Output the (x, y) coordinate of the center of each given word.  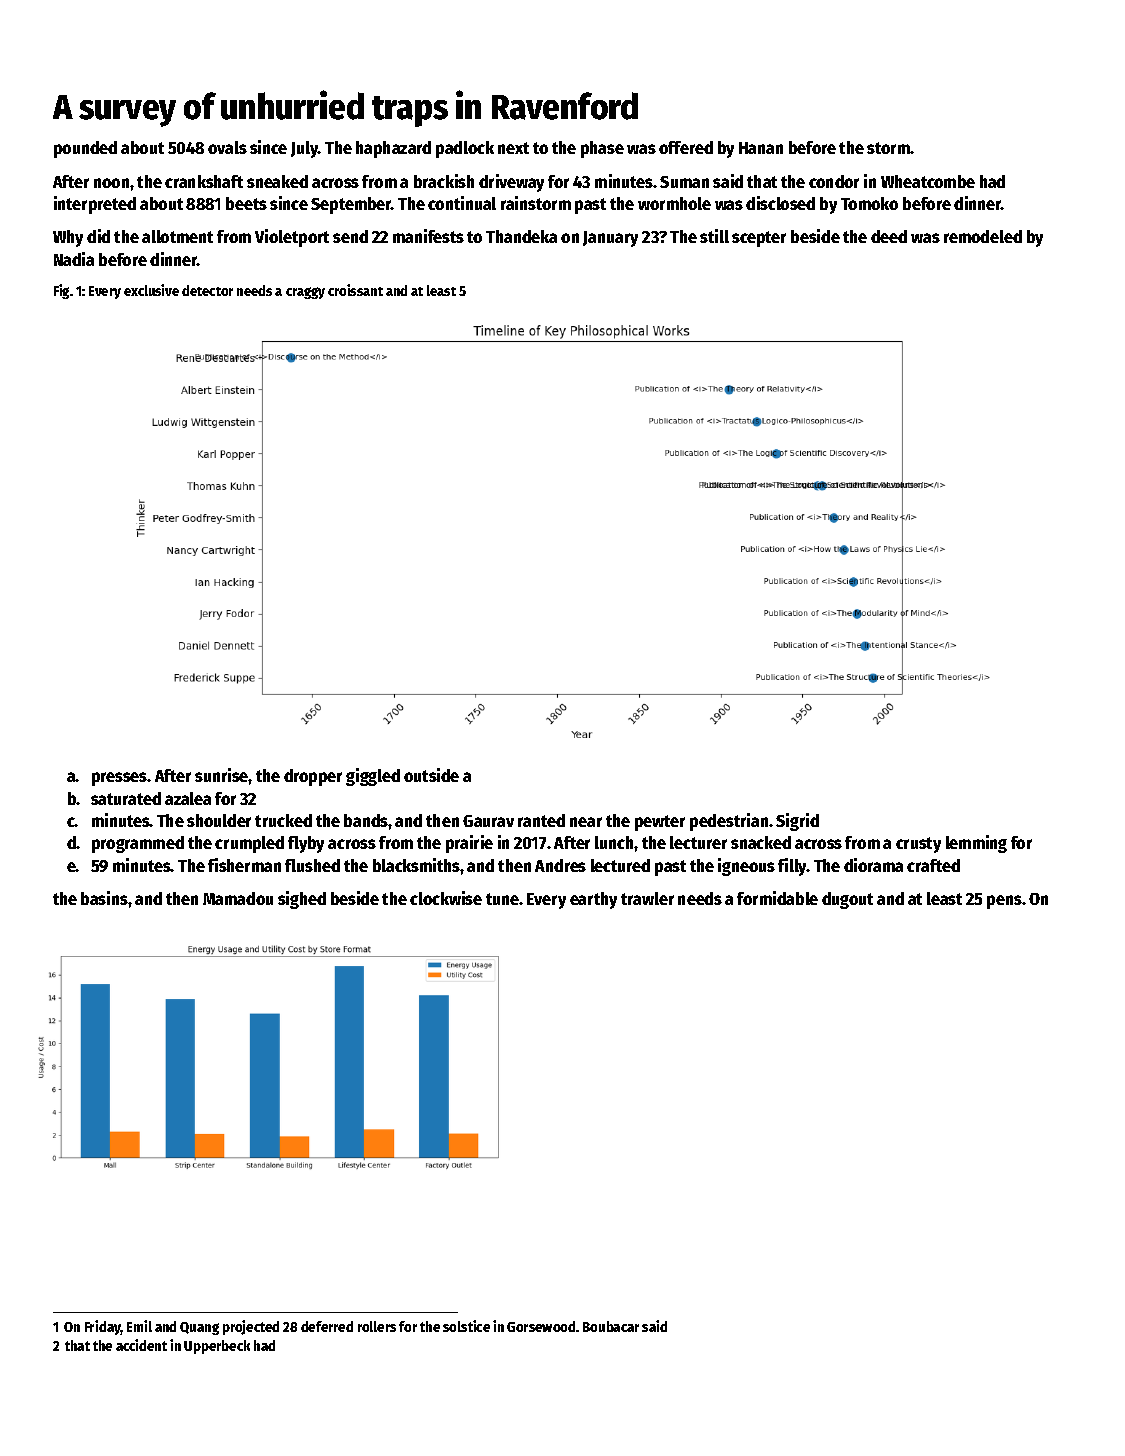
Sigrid (797, 822)
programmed (138, 844)
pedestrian (729, 822)
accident (141, 1345)
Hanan (761, 148)
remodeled (983, 236)
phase (602, 149)
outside (431, 775)
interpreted (95, 205)
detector (207, 290)
